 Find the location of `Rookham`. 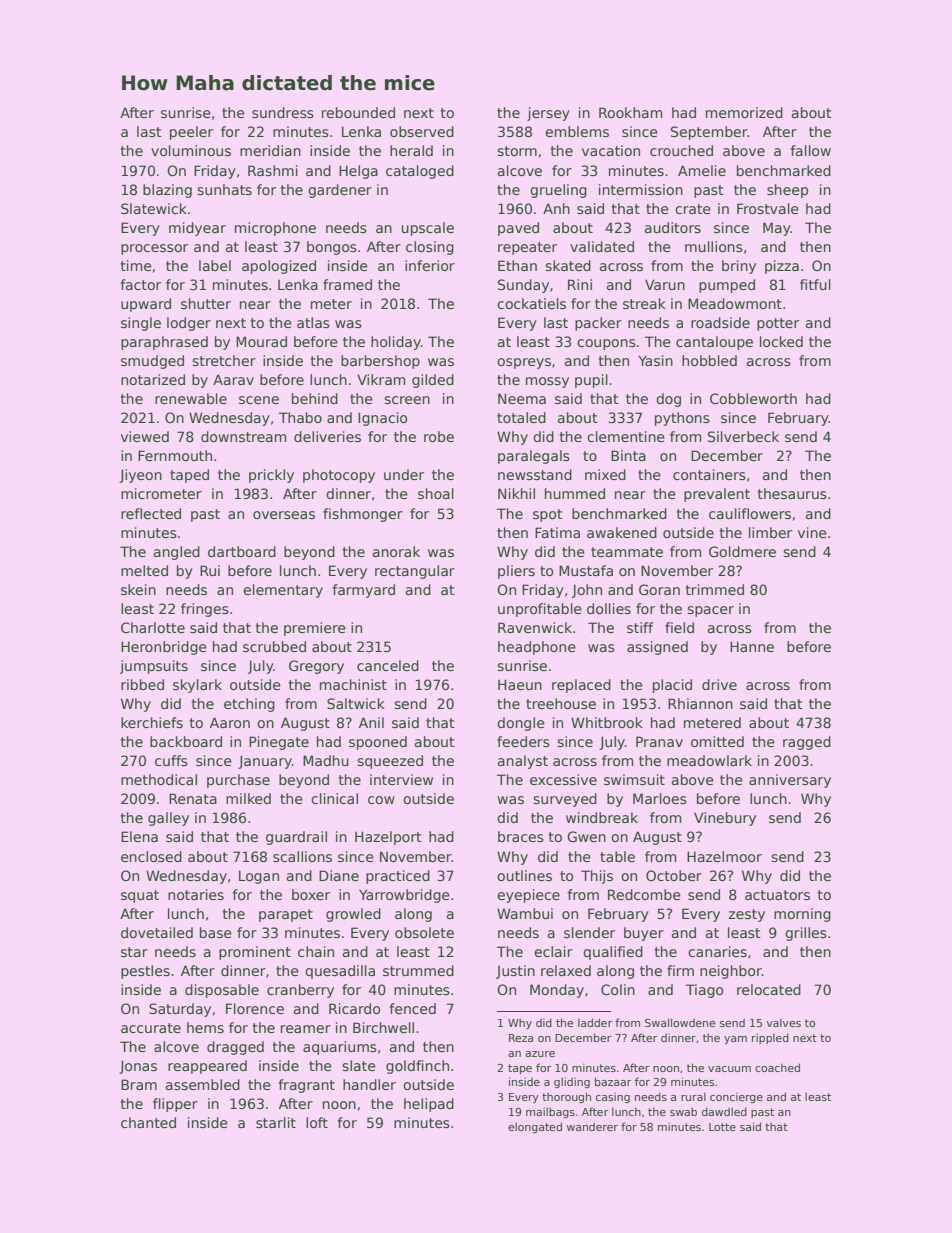

Rookham is located at coordinates (630, 112).
